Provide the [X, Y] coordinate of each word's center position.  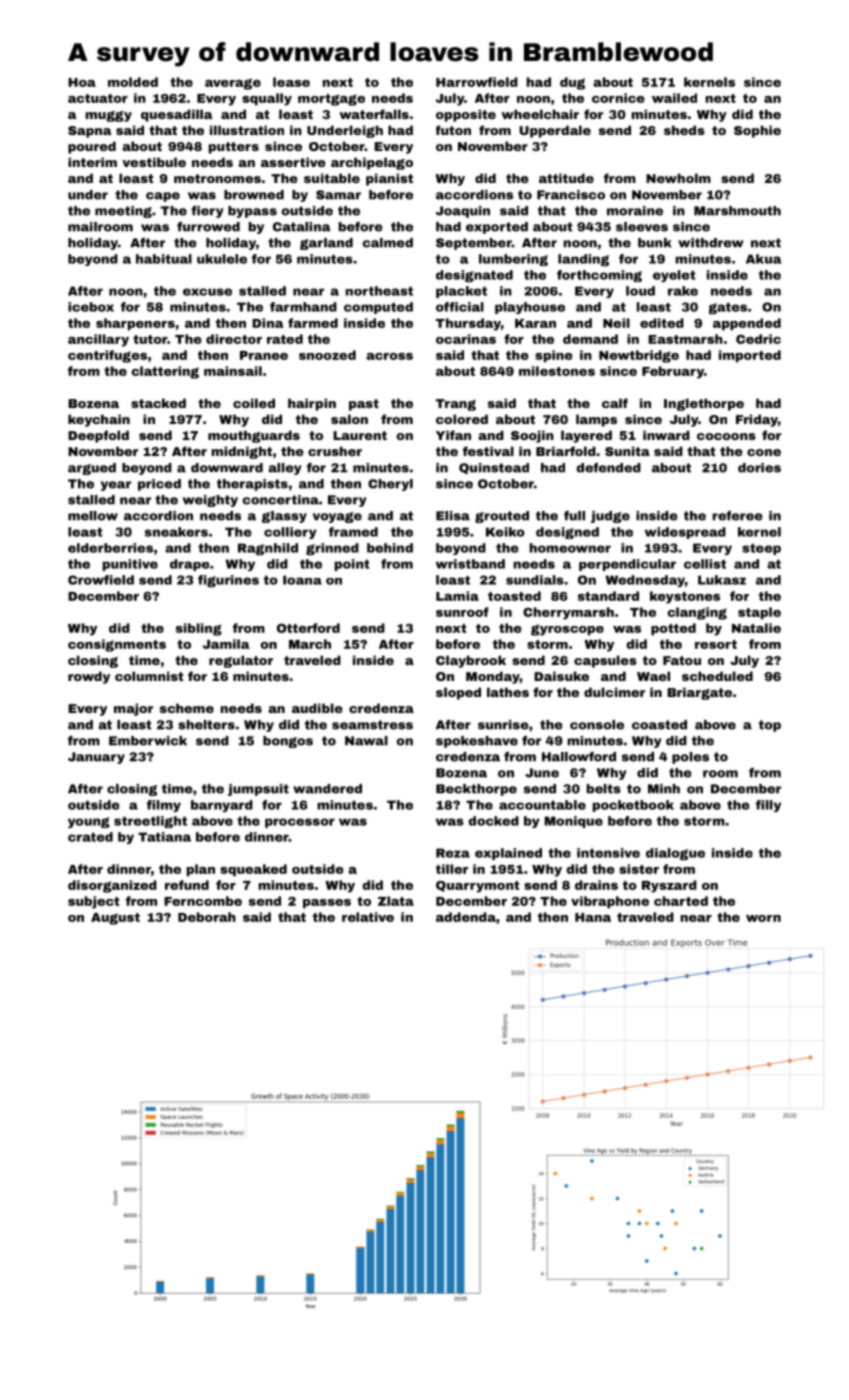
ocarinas [466, 339]
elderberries [110, 548]
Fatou [682, 660]
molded [133, 82]
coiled [254, 403]
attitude [566, 178]
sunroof [462, 612]
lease [291, 82]
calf [615, 403]
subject [94, 902]
